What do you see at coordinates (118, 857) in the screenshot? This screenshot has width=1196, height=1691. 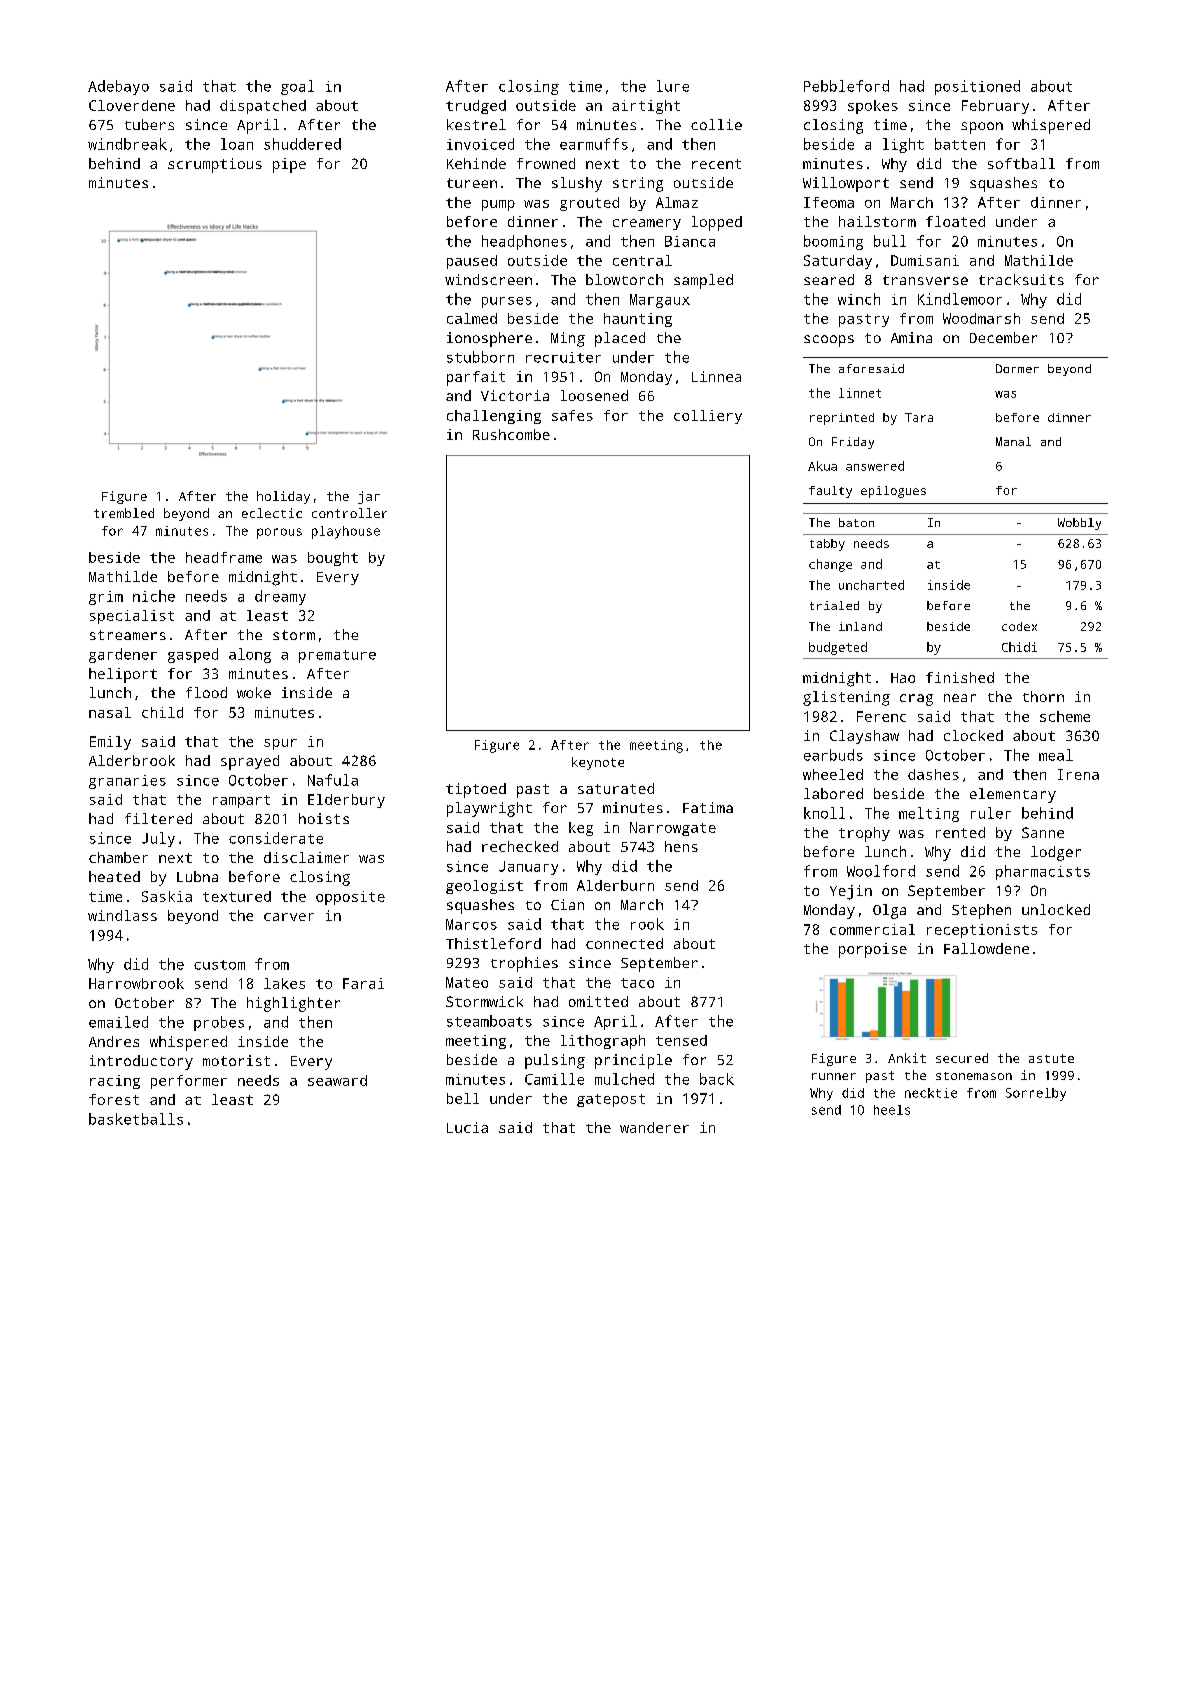 I see `chamber` at bounding box center [118, 857].
